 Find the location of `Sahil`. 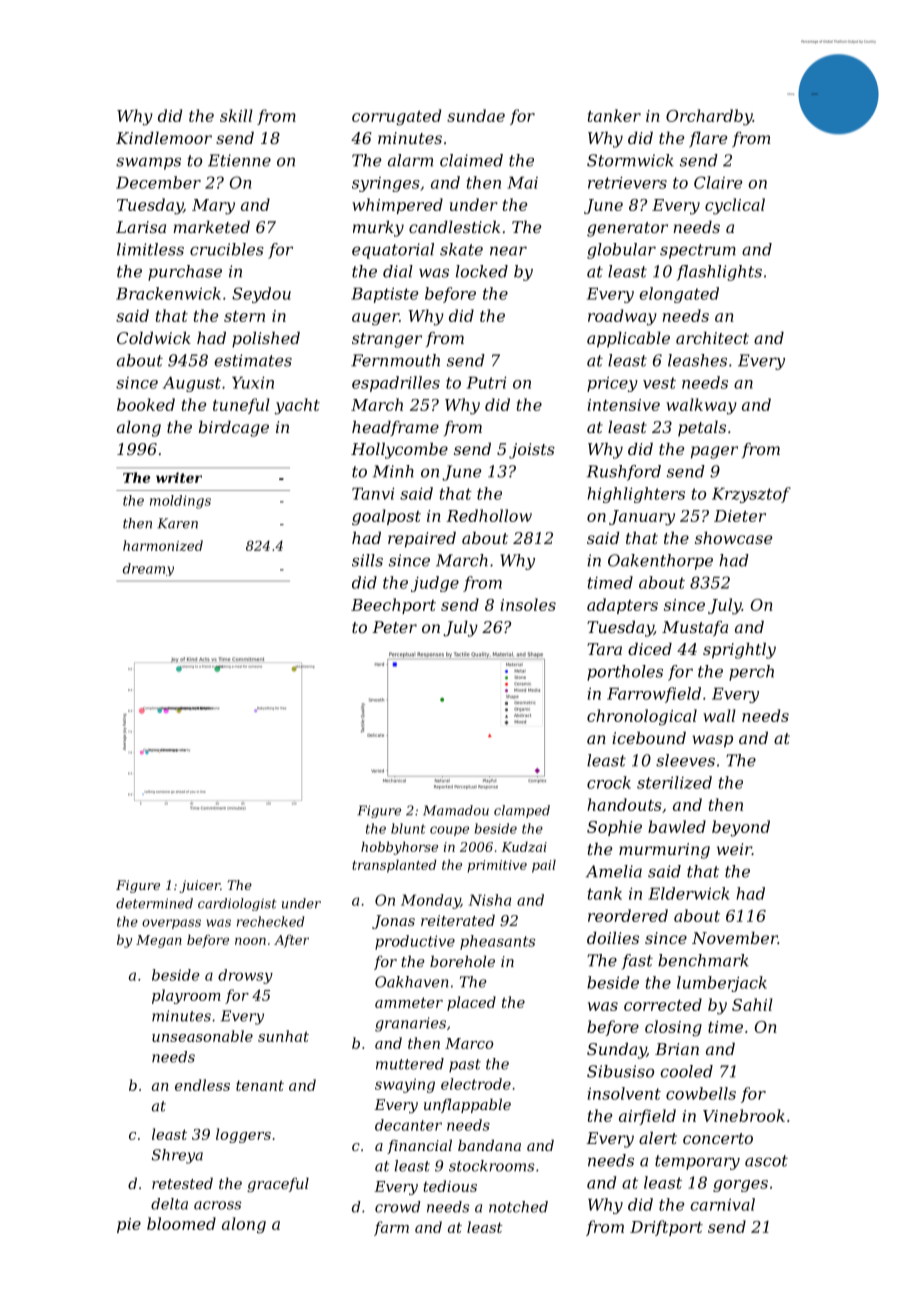

Sahil is located at coordinates (752, 1004).
